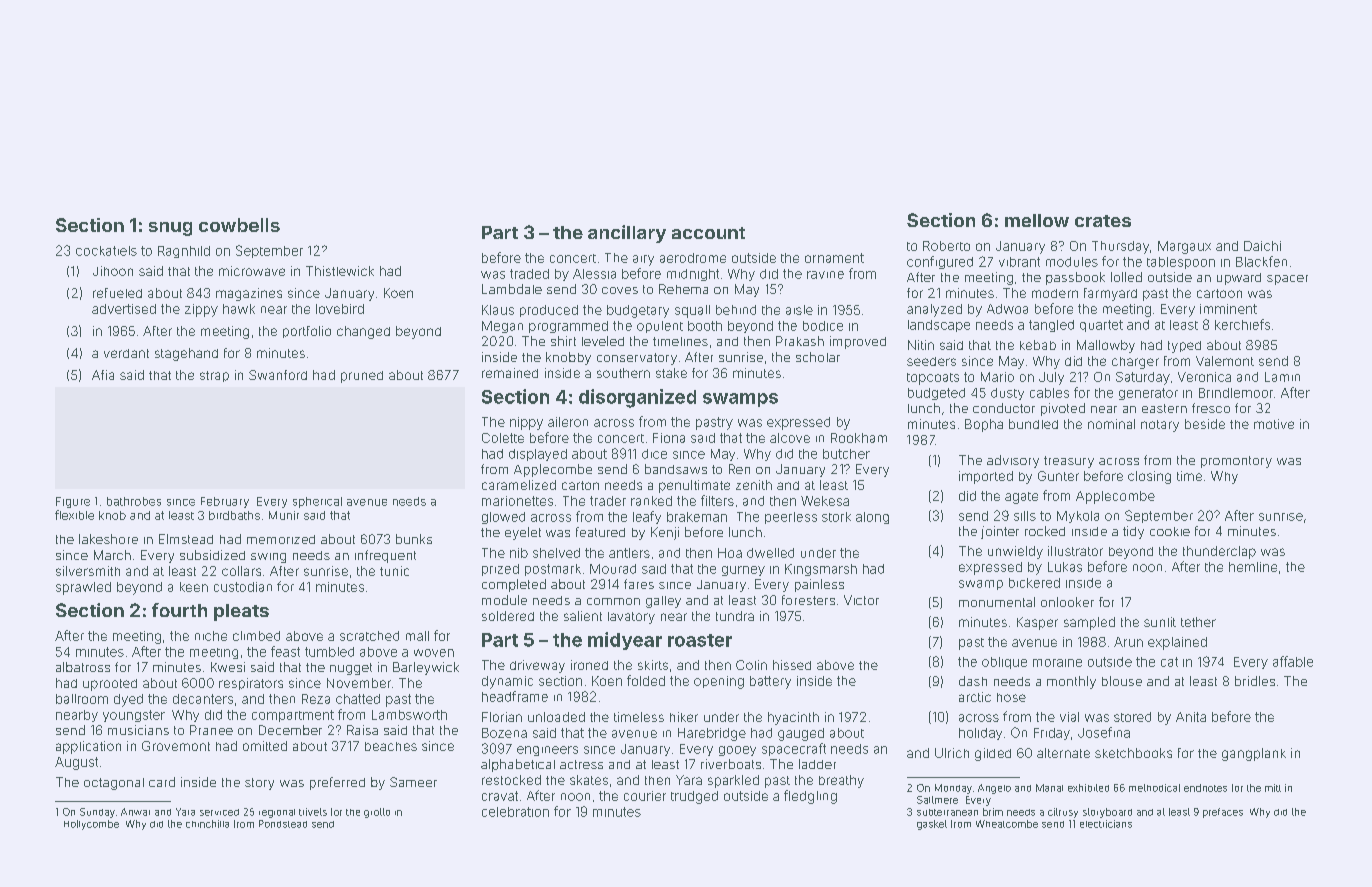  Describe the element at coordinates (518, 765) in the screenshot. I see `alphabetical` at that location.
